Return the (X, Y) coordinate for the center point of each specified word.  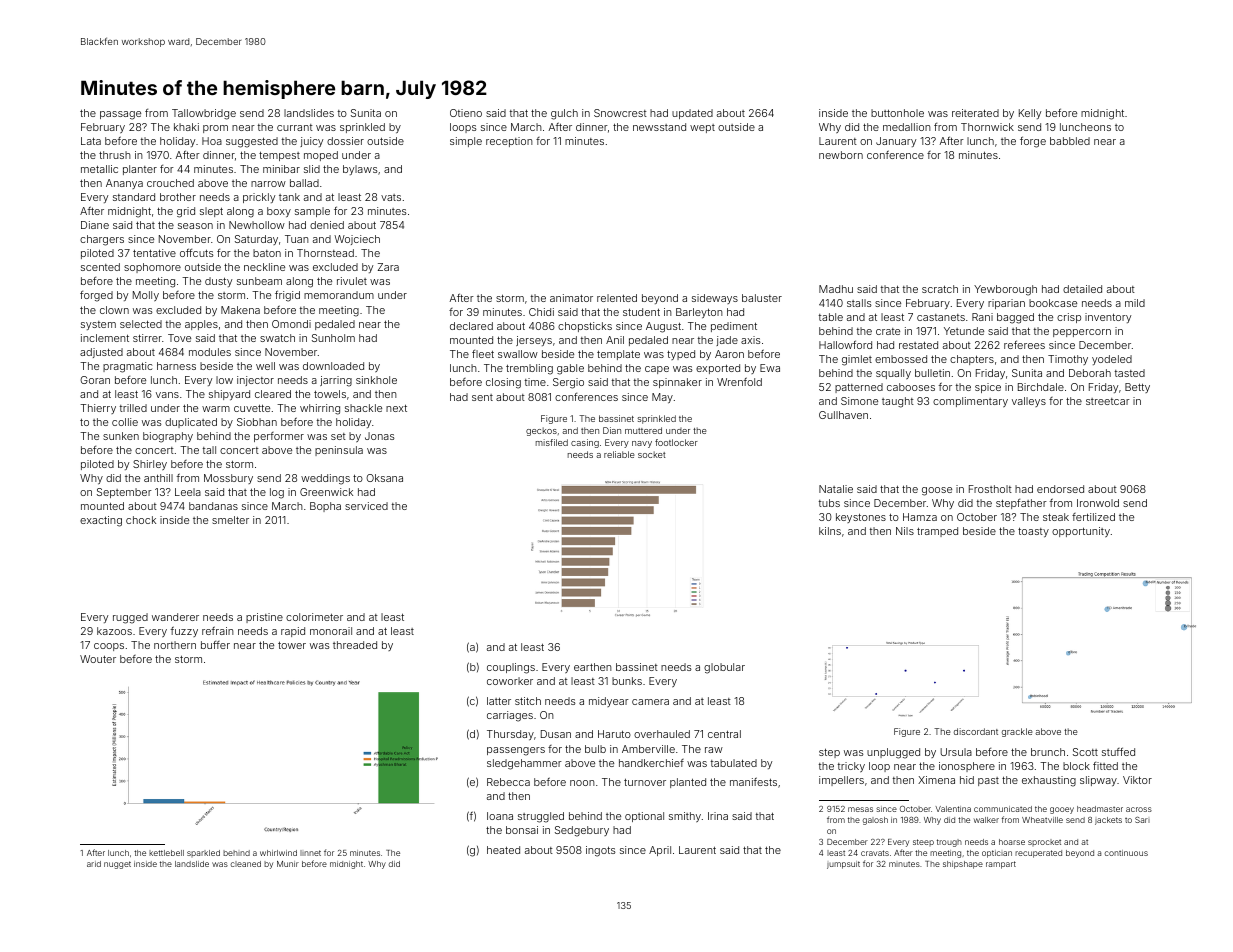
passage (120, 115)
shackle (363, 408)
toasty (1033, 532)
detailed (1082, 289)
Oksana (384, 478)
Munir (288, 864)
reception (509, 142)
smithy (685, 817)
